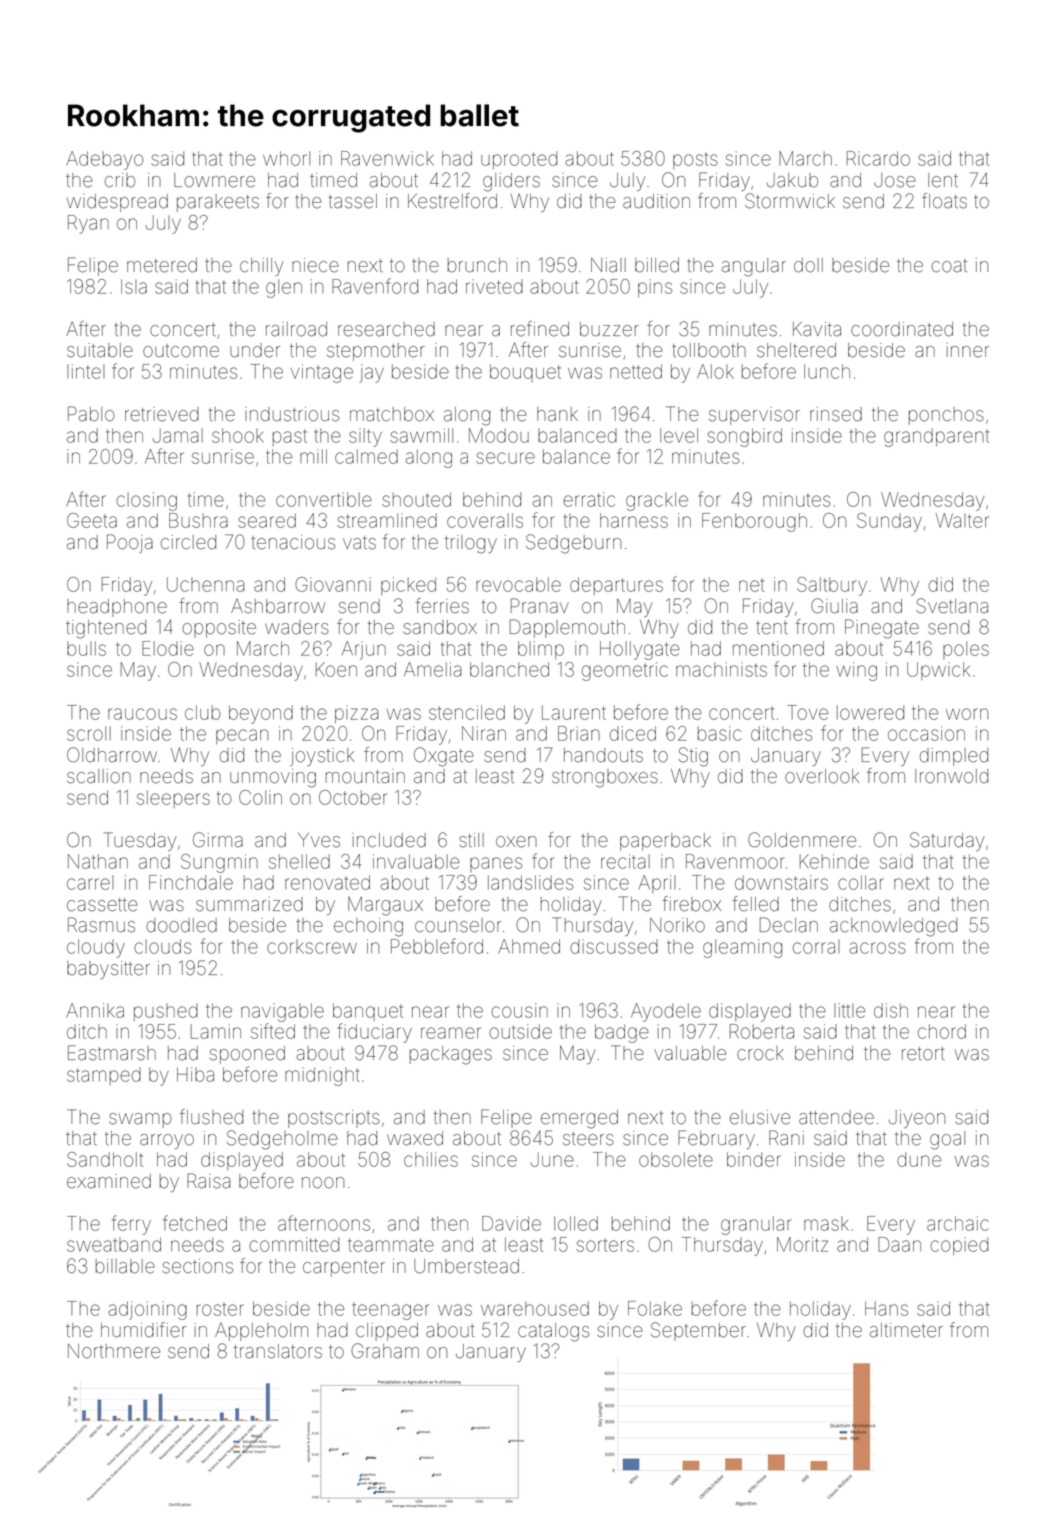 This screenshot has height=1529, width=1056. What do you see at coordinates (573, 544) in the screenshot?
I see `Sedgeburn` at bounding box center [573, 544].
